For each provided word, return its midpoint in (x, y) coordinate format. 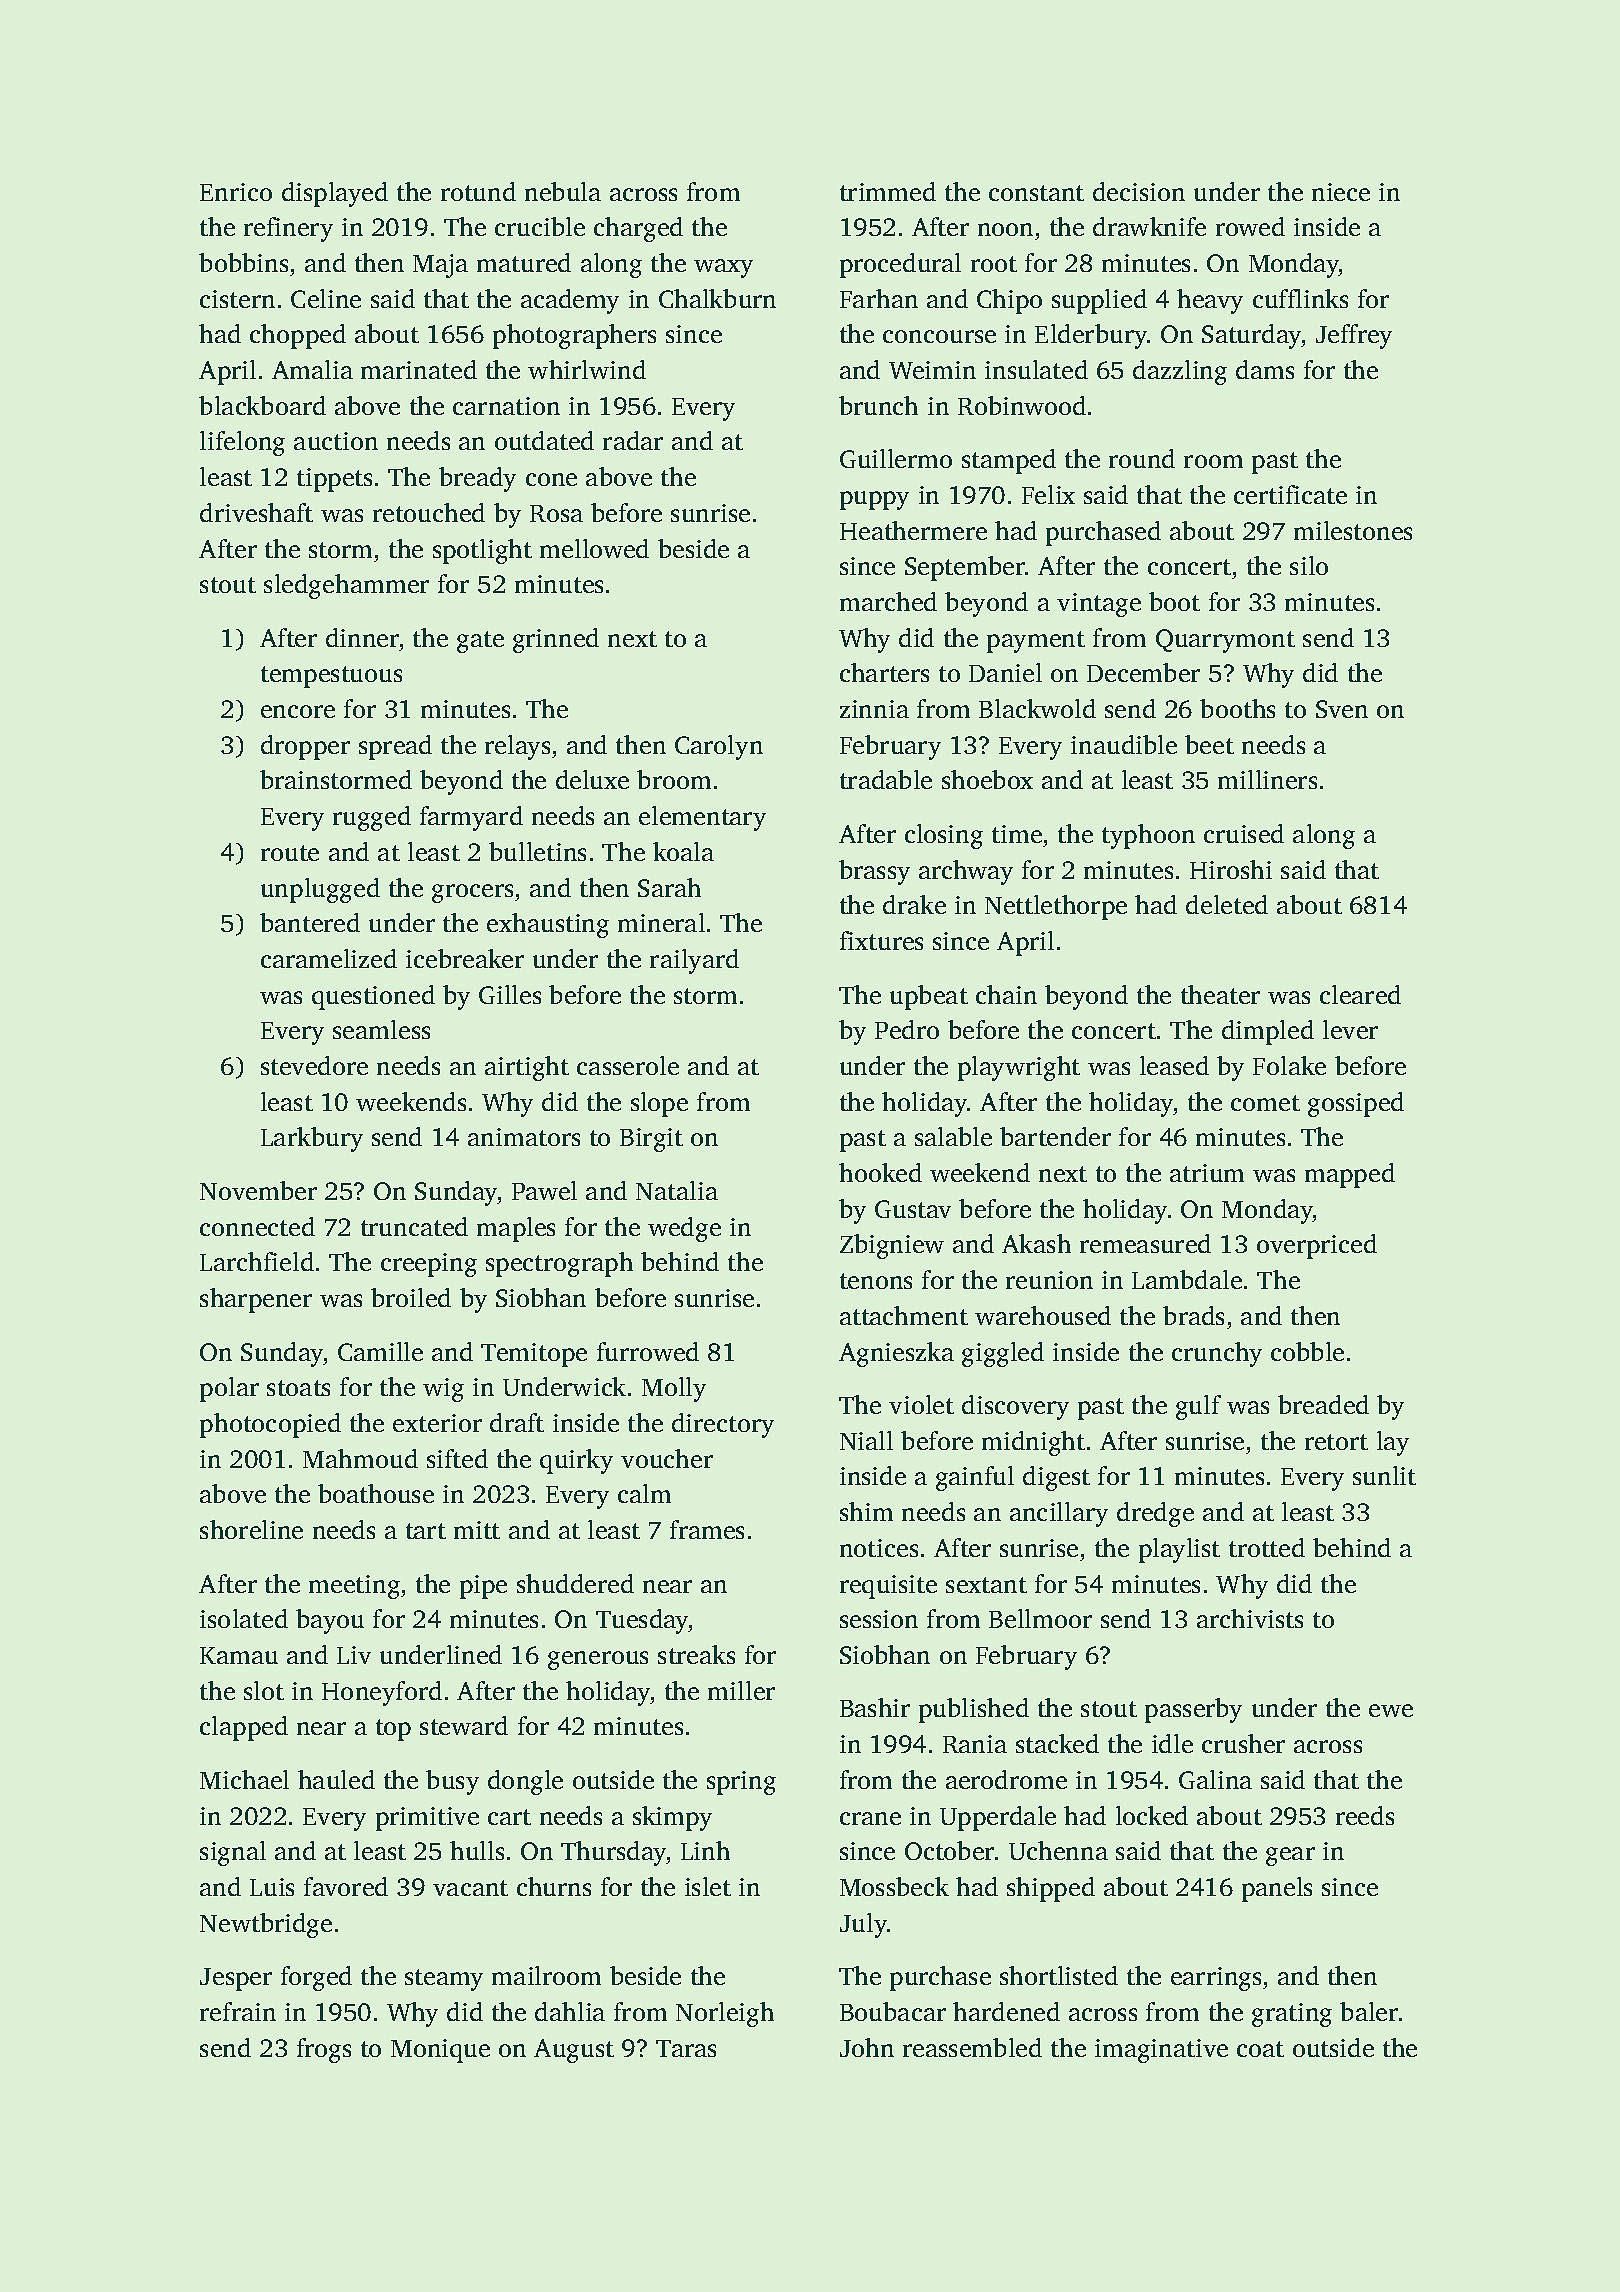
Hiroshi (1231, 869)
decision (1139, 191)
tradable (886, 779)
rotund (478, 191)
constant (1036, 193)
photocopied (270, 1425)
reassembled (972, 2047)
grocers (472, 893)
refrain (238, 2011)
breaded (1323, 1404)
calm (644, 1493)
